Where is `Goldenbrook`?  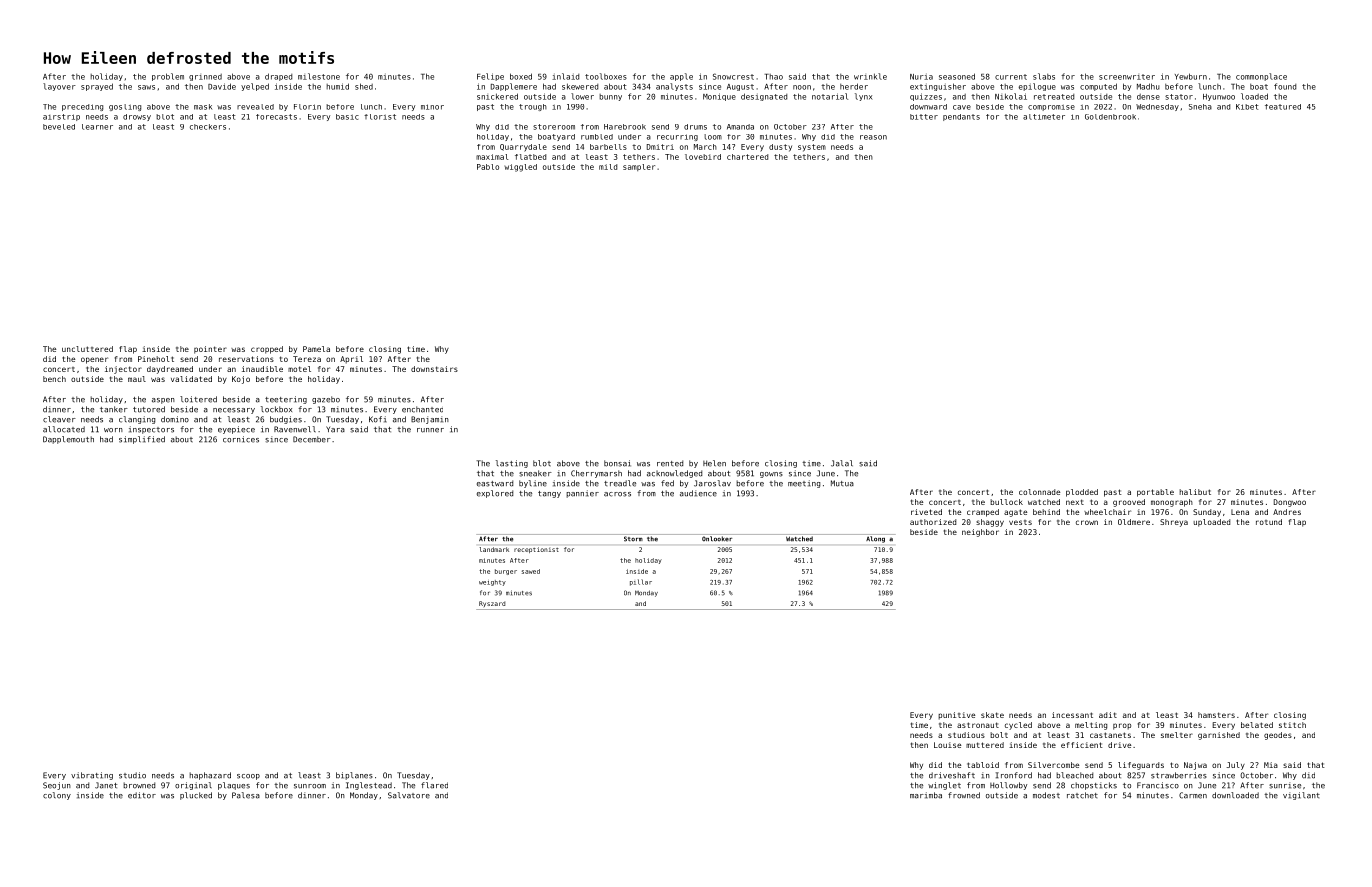
Goldenbrook is located at coordinates (1110, 117).
